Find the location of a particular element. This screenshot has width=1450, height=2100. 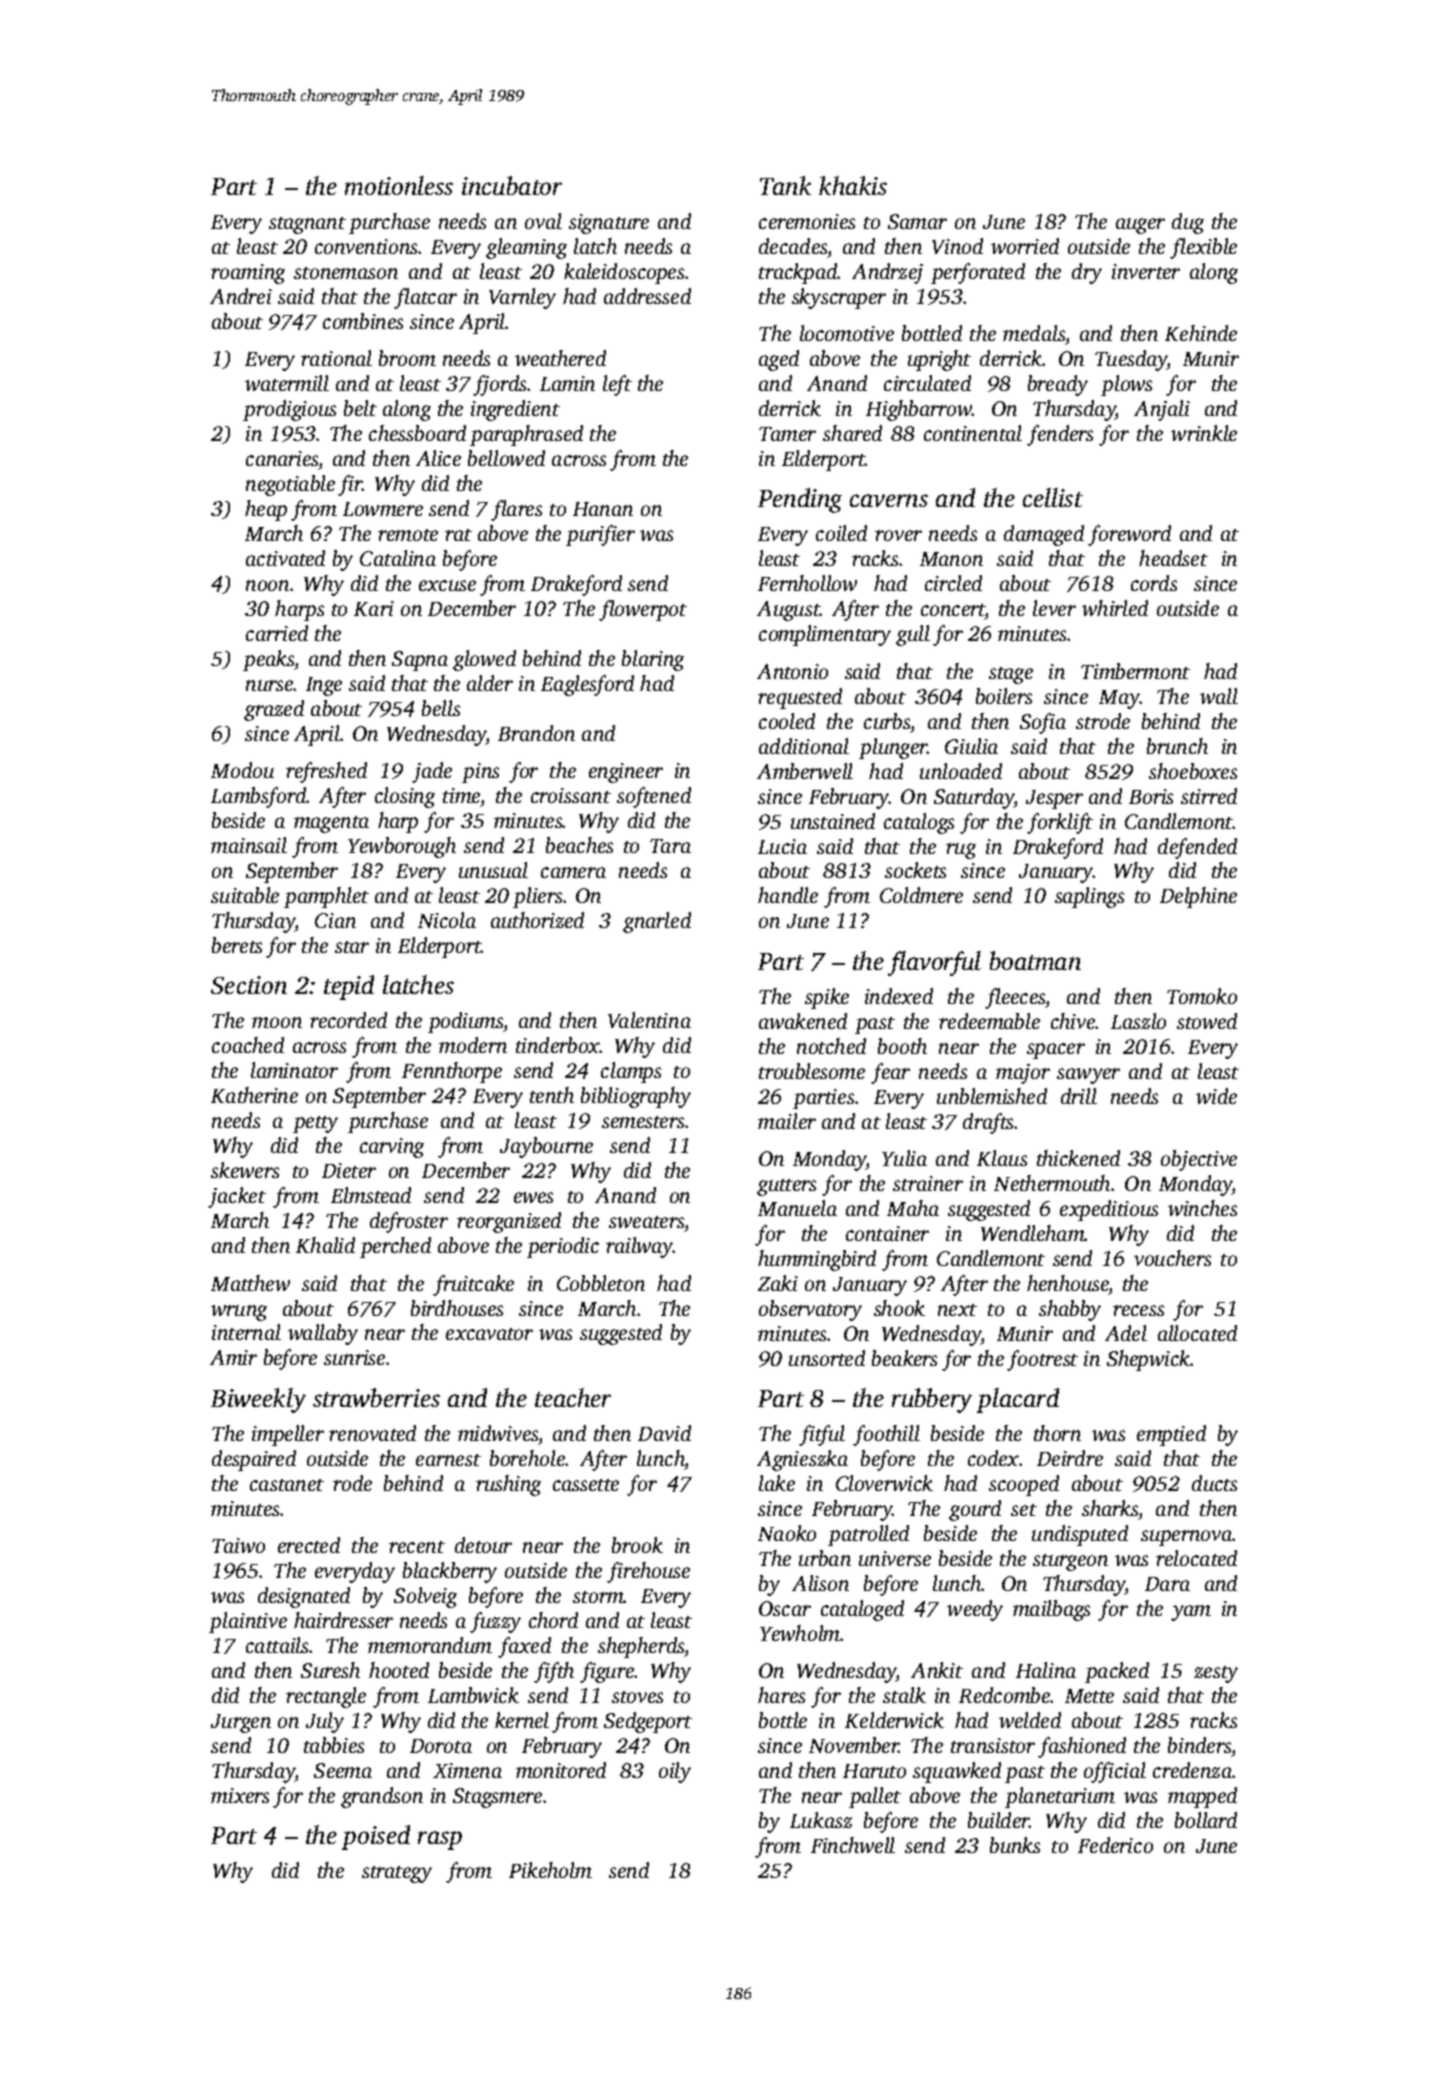

Coldmere is located at coordinates (921, 895).
